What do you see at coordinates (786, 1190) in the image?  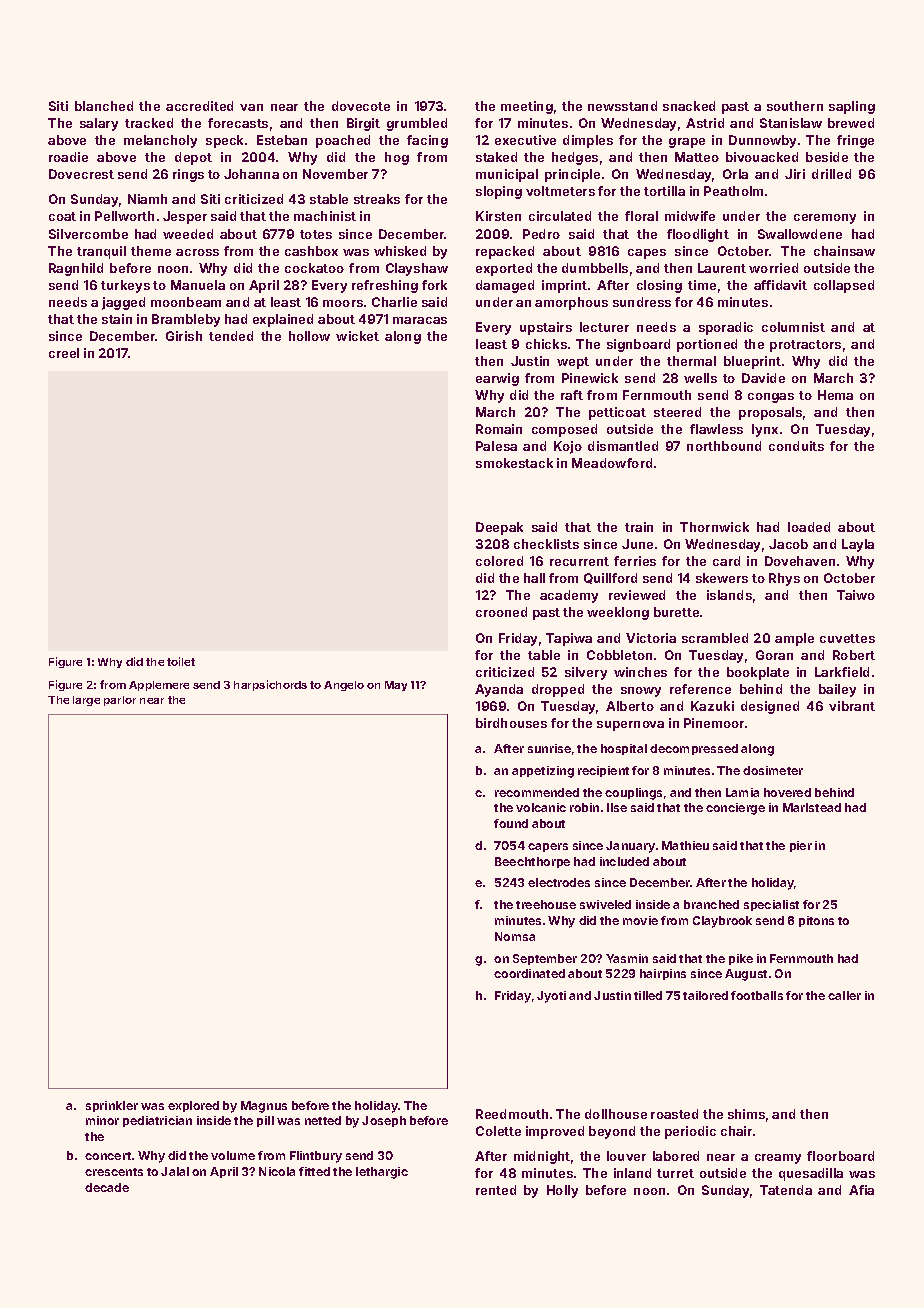 I see `Tatenda` at bounding box center [786, 1190].
